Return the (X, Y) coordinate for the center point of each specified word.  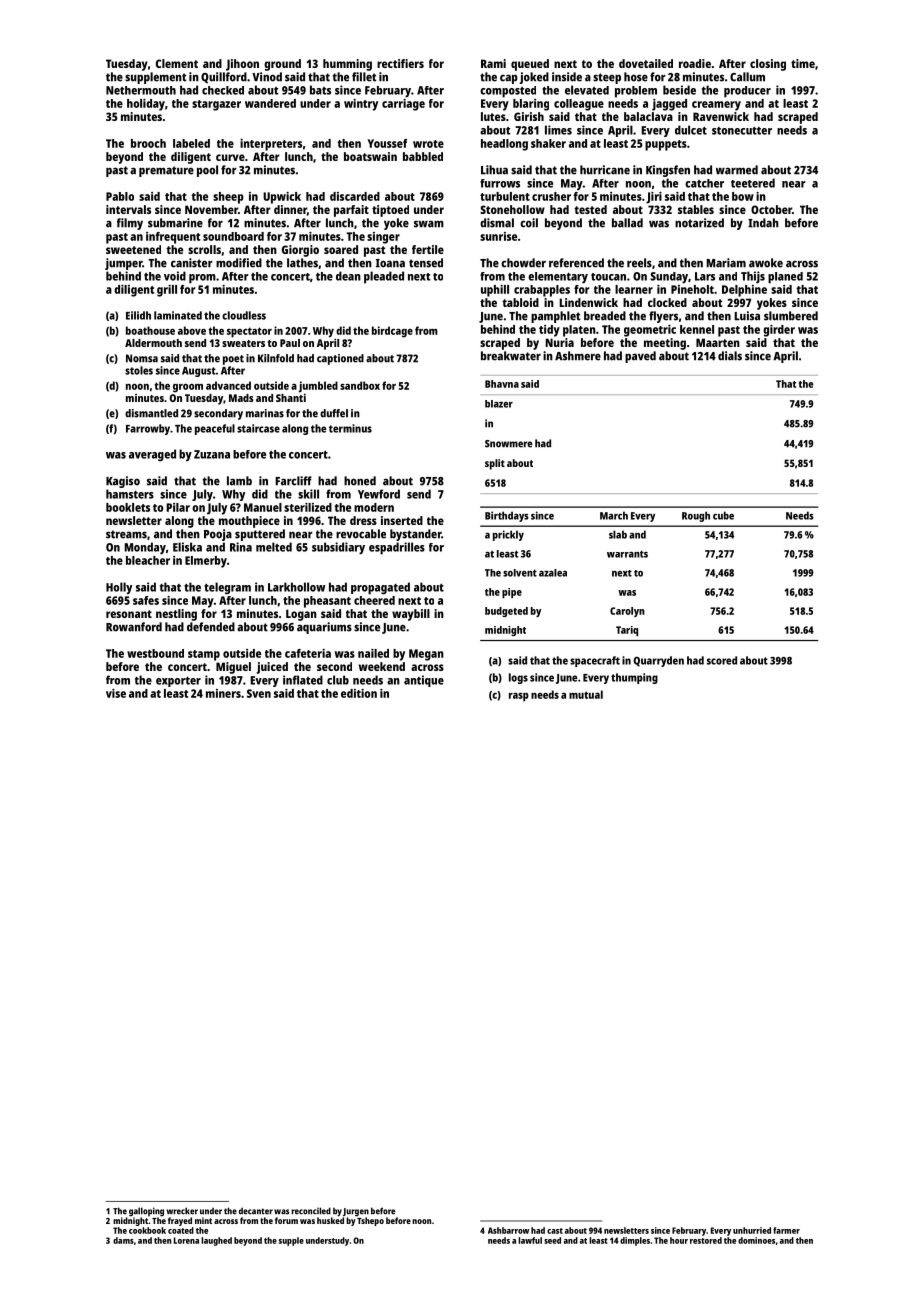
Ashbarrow (508, 1230)
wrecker (182, 1211)
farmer (786, 1230)
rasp (519, 697)
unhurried (752, 1230)
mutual (586, 694)
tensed (426, 263)
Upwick (282, 198)
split (495, 464)
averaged (152, 455)
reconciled (311, 1211)
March (614, 515)
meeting (665, 344)
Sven (259, 693)
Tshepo (370, 1221)
